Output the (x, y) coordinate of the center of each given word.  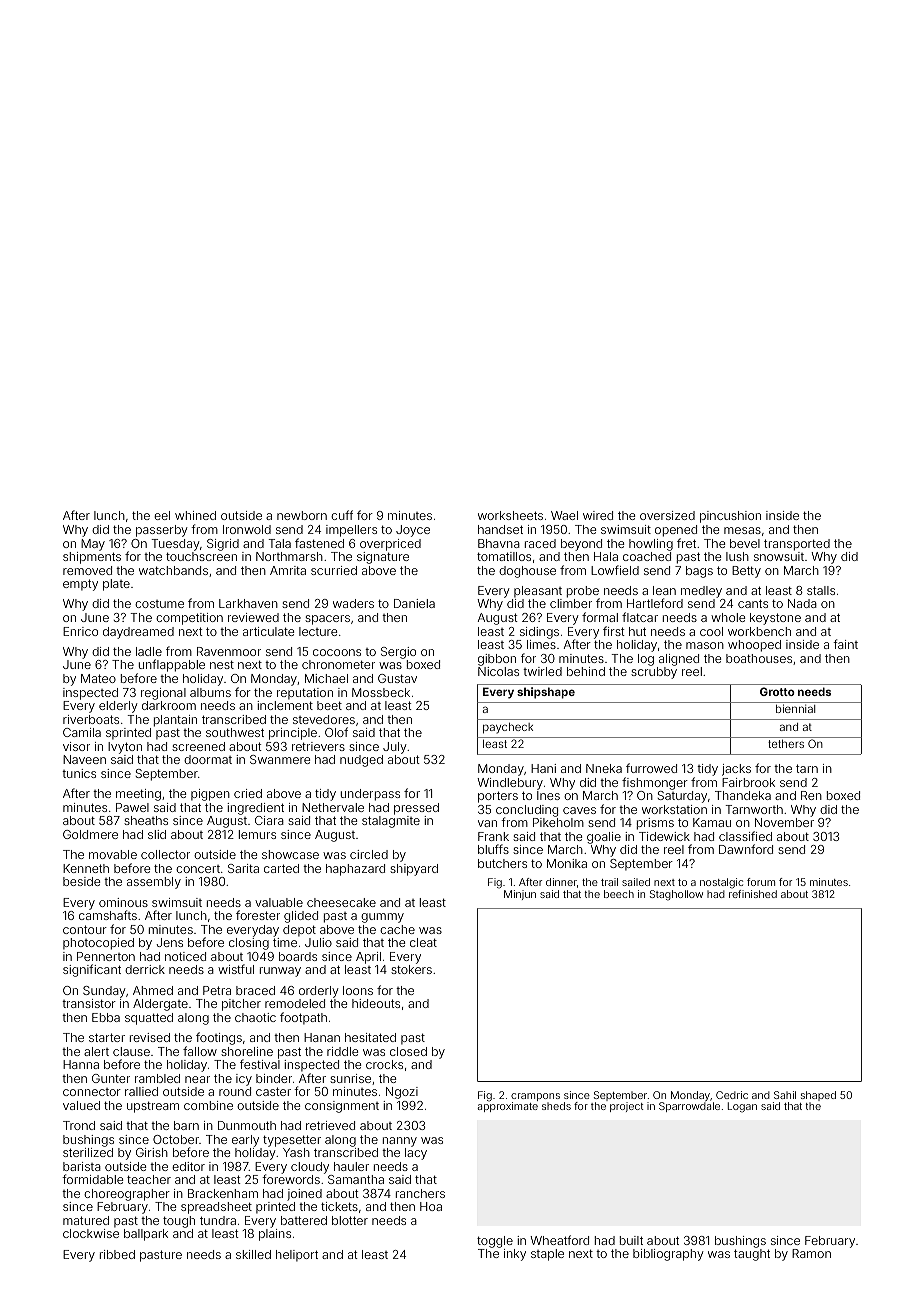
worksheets (510, 515)
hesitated (370, 1037)
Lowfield (615, 570)
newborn (302, 515)
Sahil (785, 1095)
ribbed (117, 1254)
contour (85, 929)
